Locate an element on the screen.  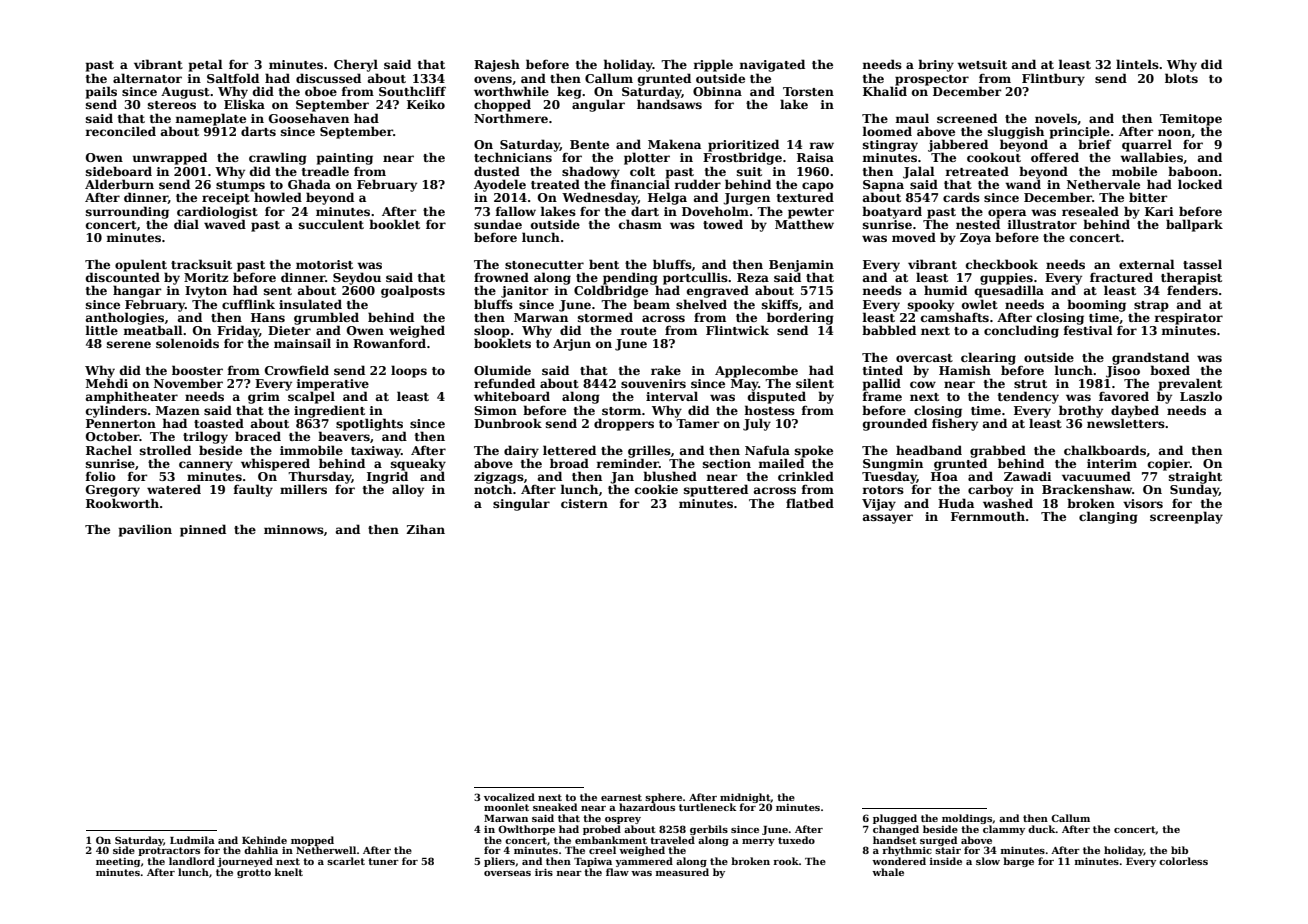
lintels is located at coordinates (1137, 64).
